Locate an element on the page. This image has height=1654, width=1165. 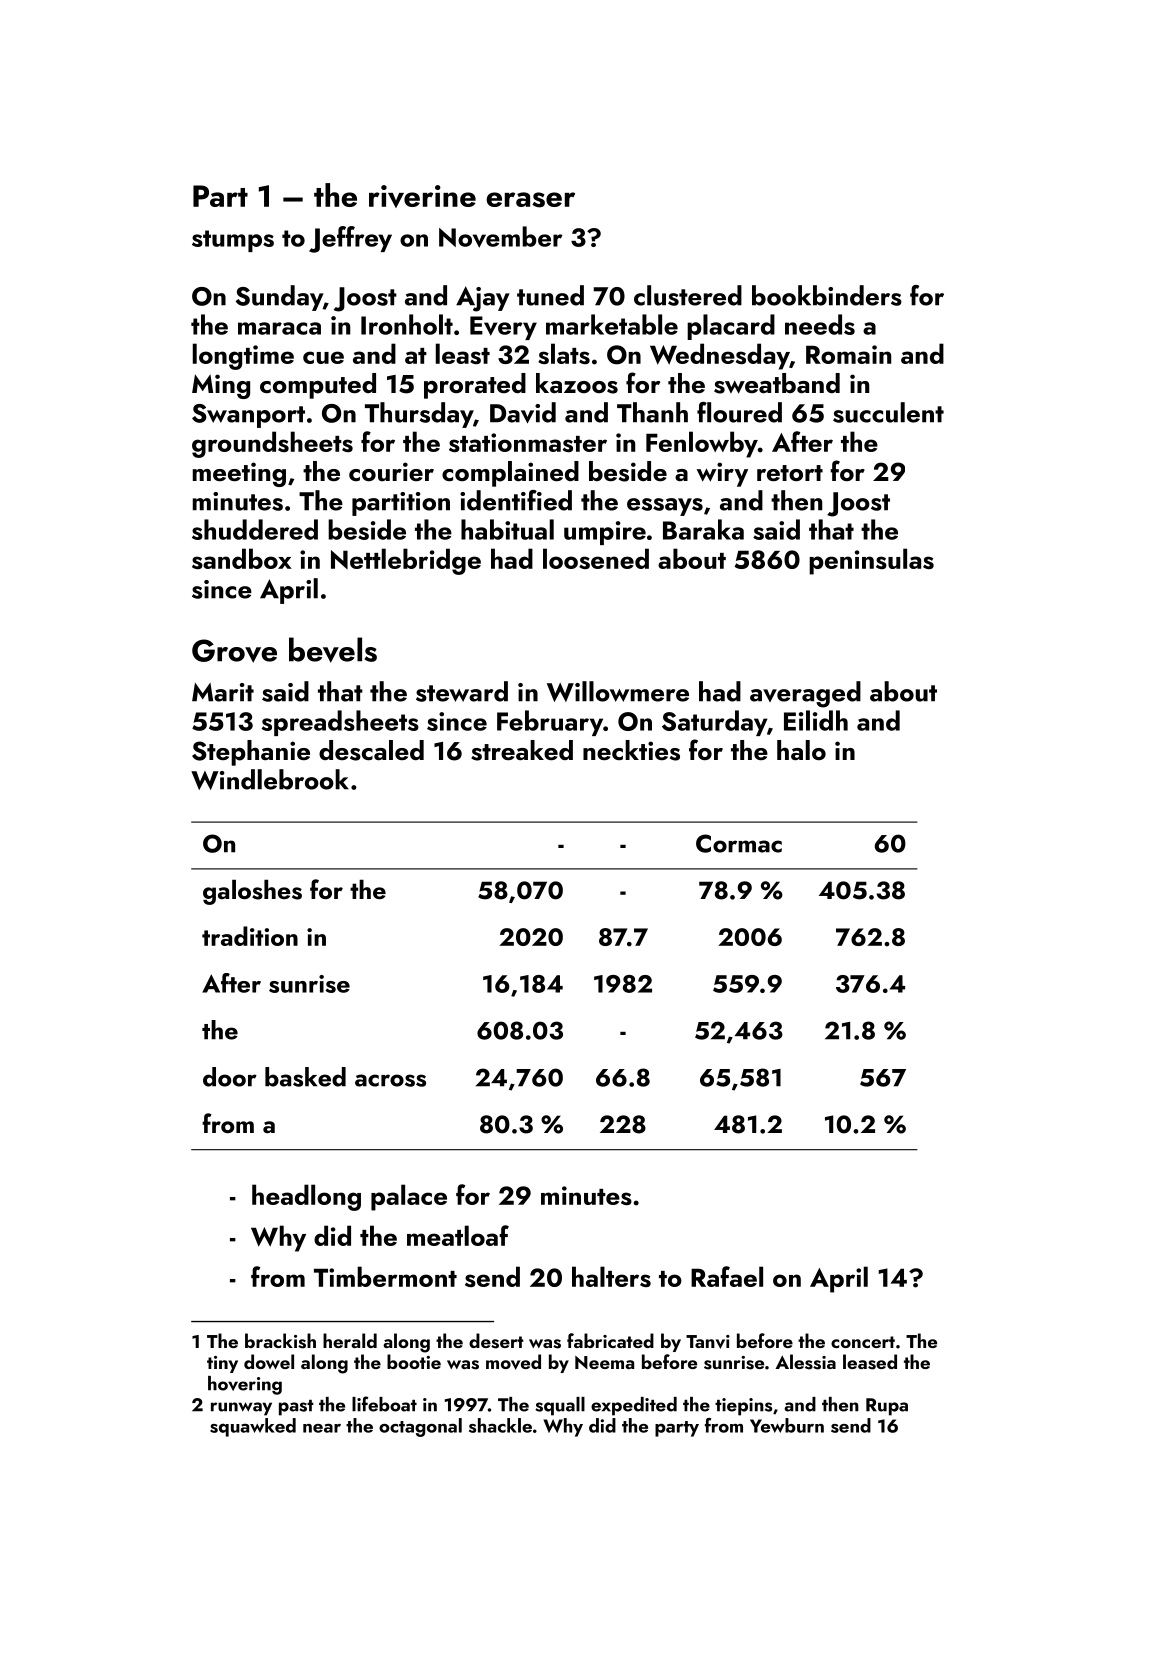
door is located at coordinates (230, 1077).
